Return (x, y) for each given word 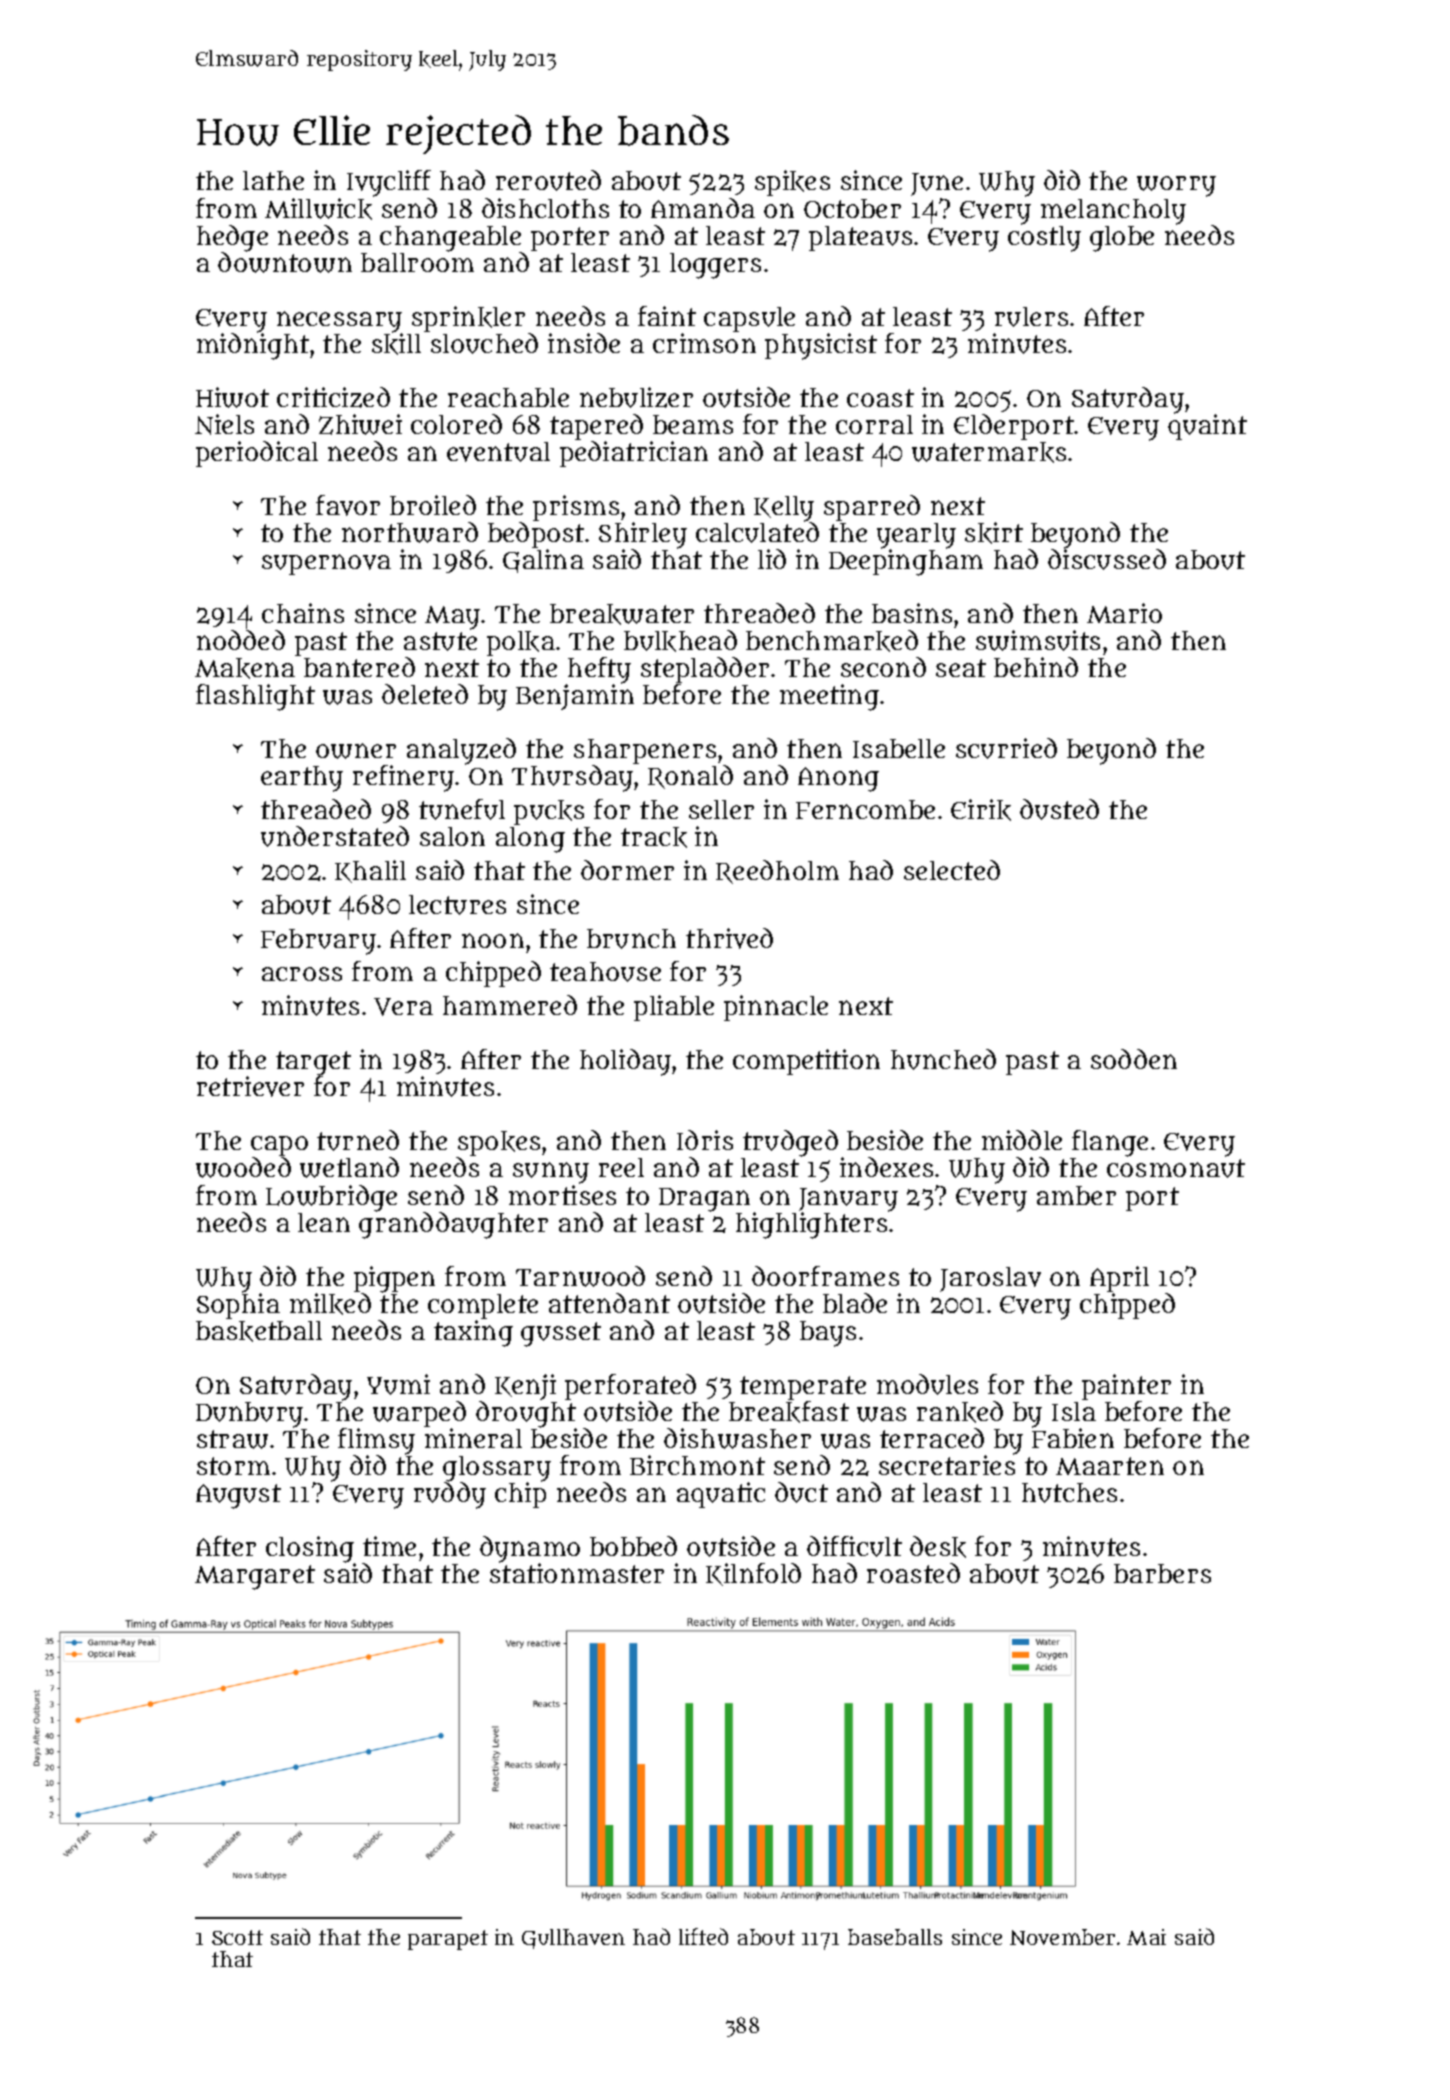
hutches (1069, 1493)
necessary (339, 322)
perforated (630, 1387)
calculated (757, 532)
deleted (425, 694)
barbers (1162, 1573)
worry (1176, 186)
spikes (792, 183)
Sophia (238, 1306)
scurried (1006, 748)
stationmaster (577, 1573)
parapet (448, 1940)
